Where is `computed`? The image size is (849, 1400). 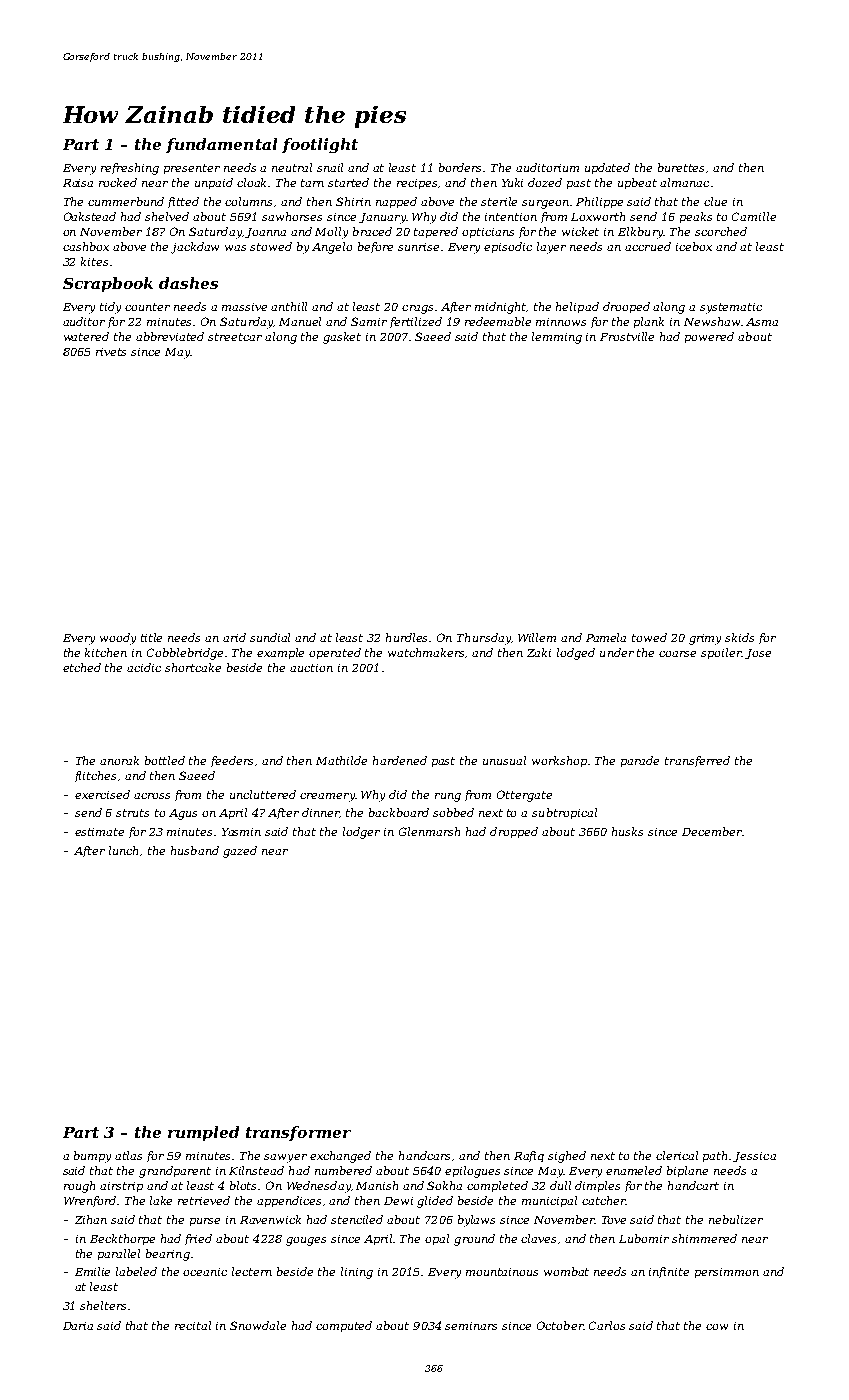 computed is located at coordinates (344, 1326).
